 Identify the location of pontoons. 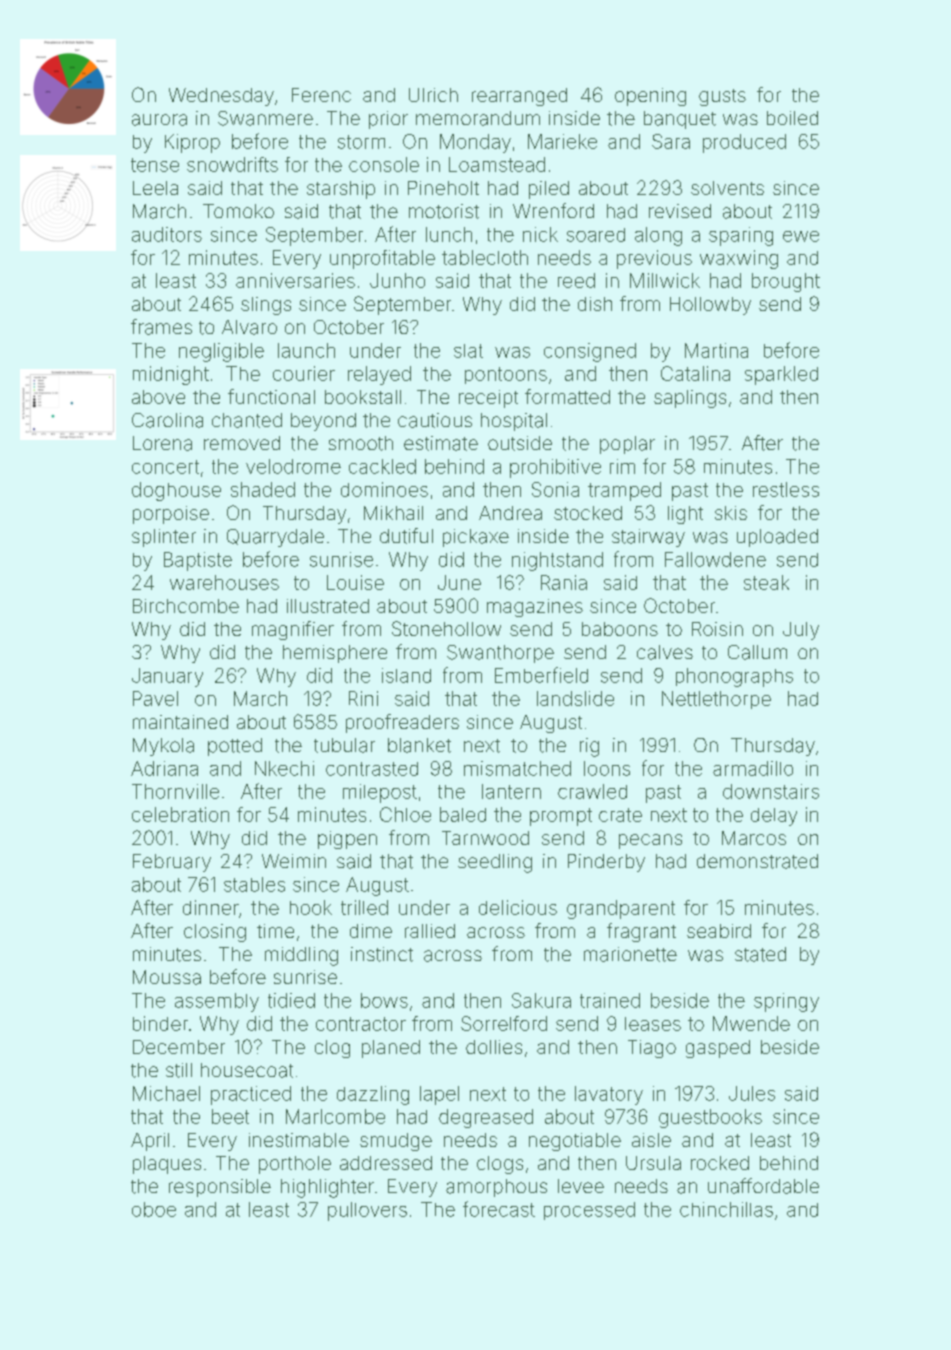
(506, 375).
